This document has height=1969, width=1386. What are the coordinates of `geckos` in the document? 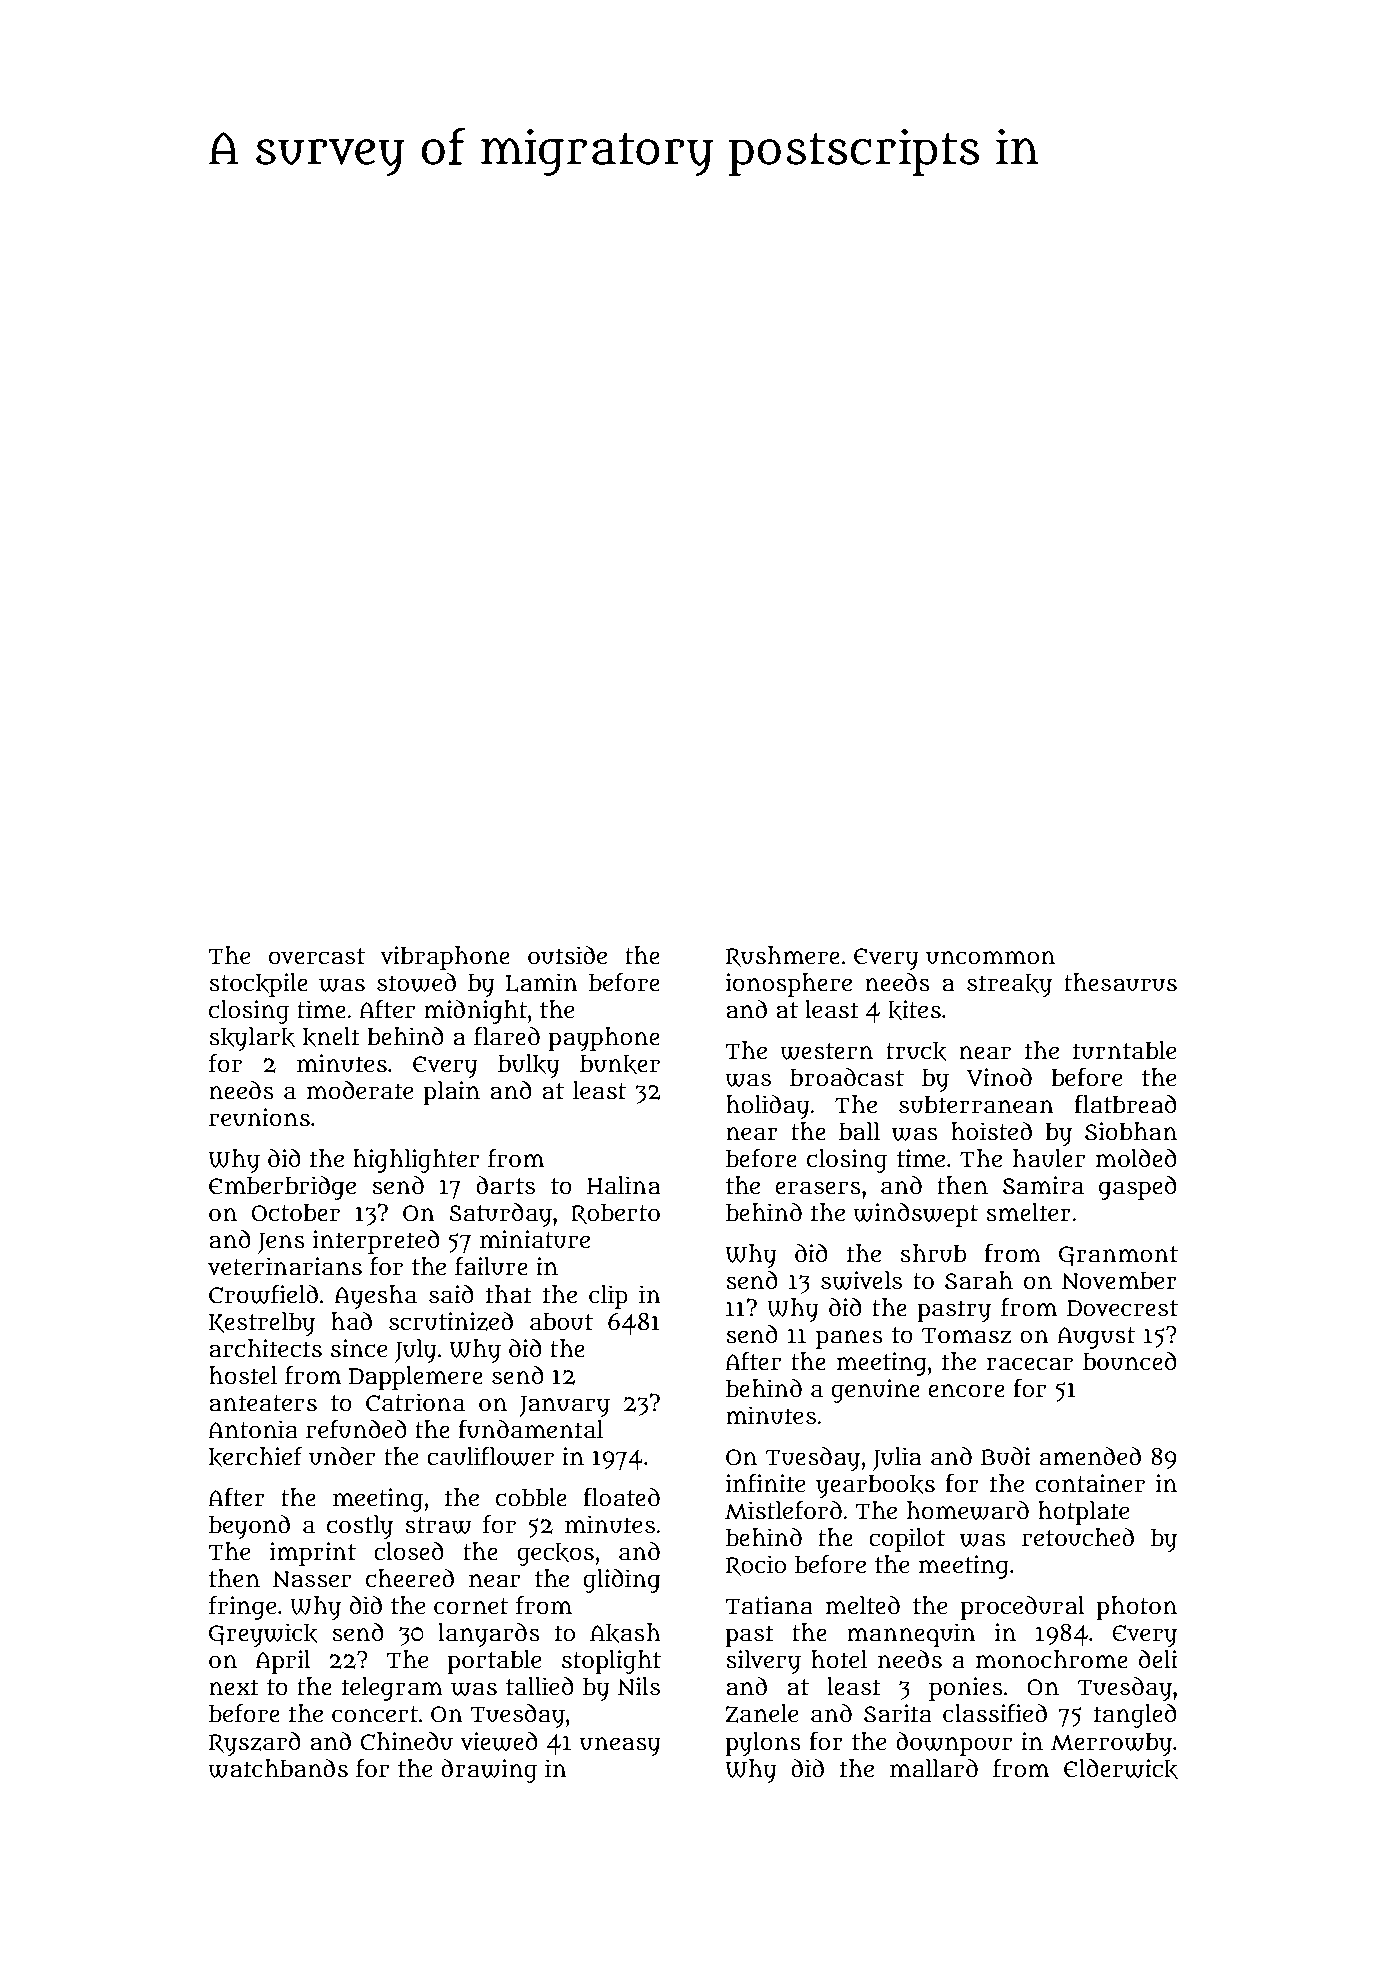 It's located at (555, 1554).
